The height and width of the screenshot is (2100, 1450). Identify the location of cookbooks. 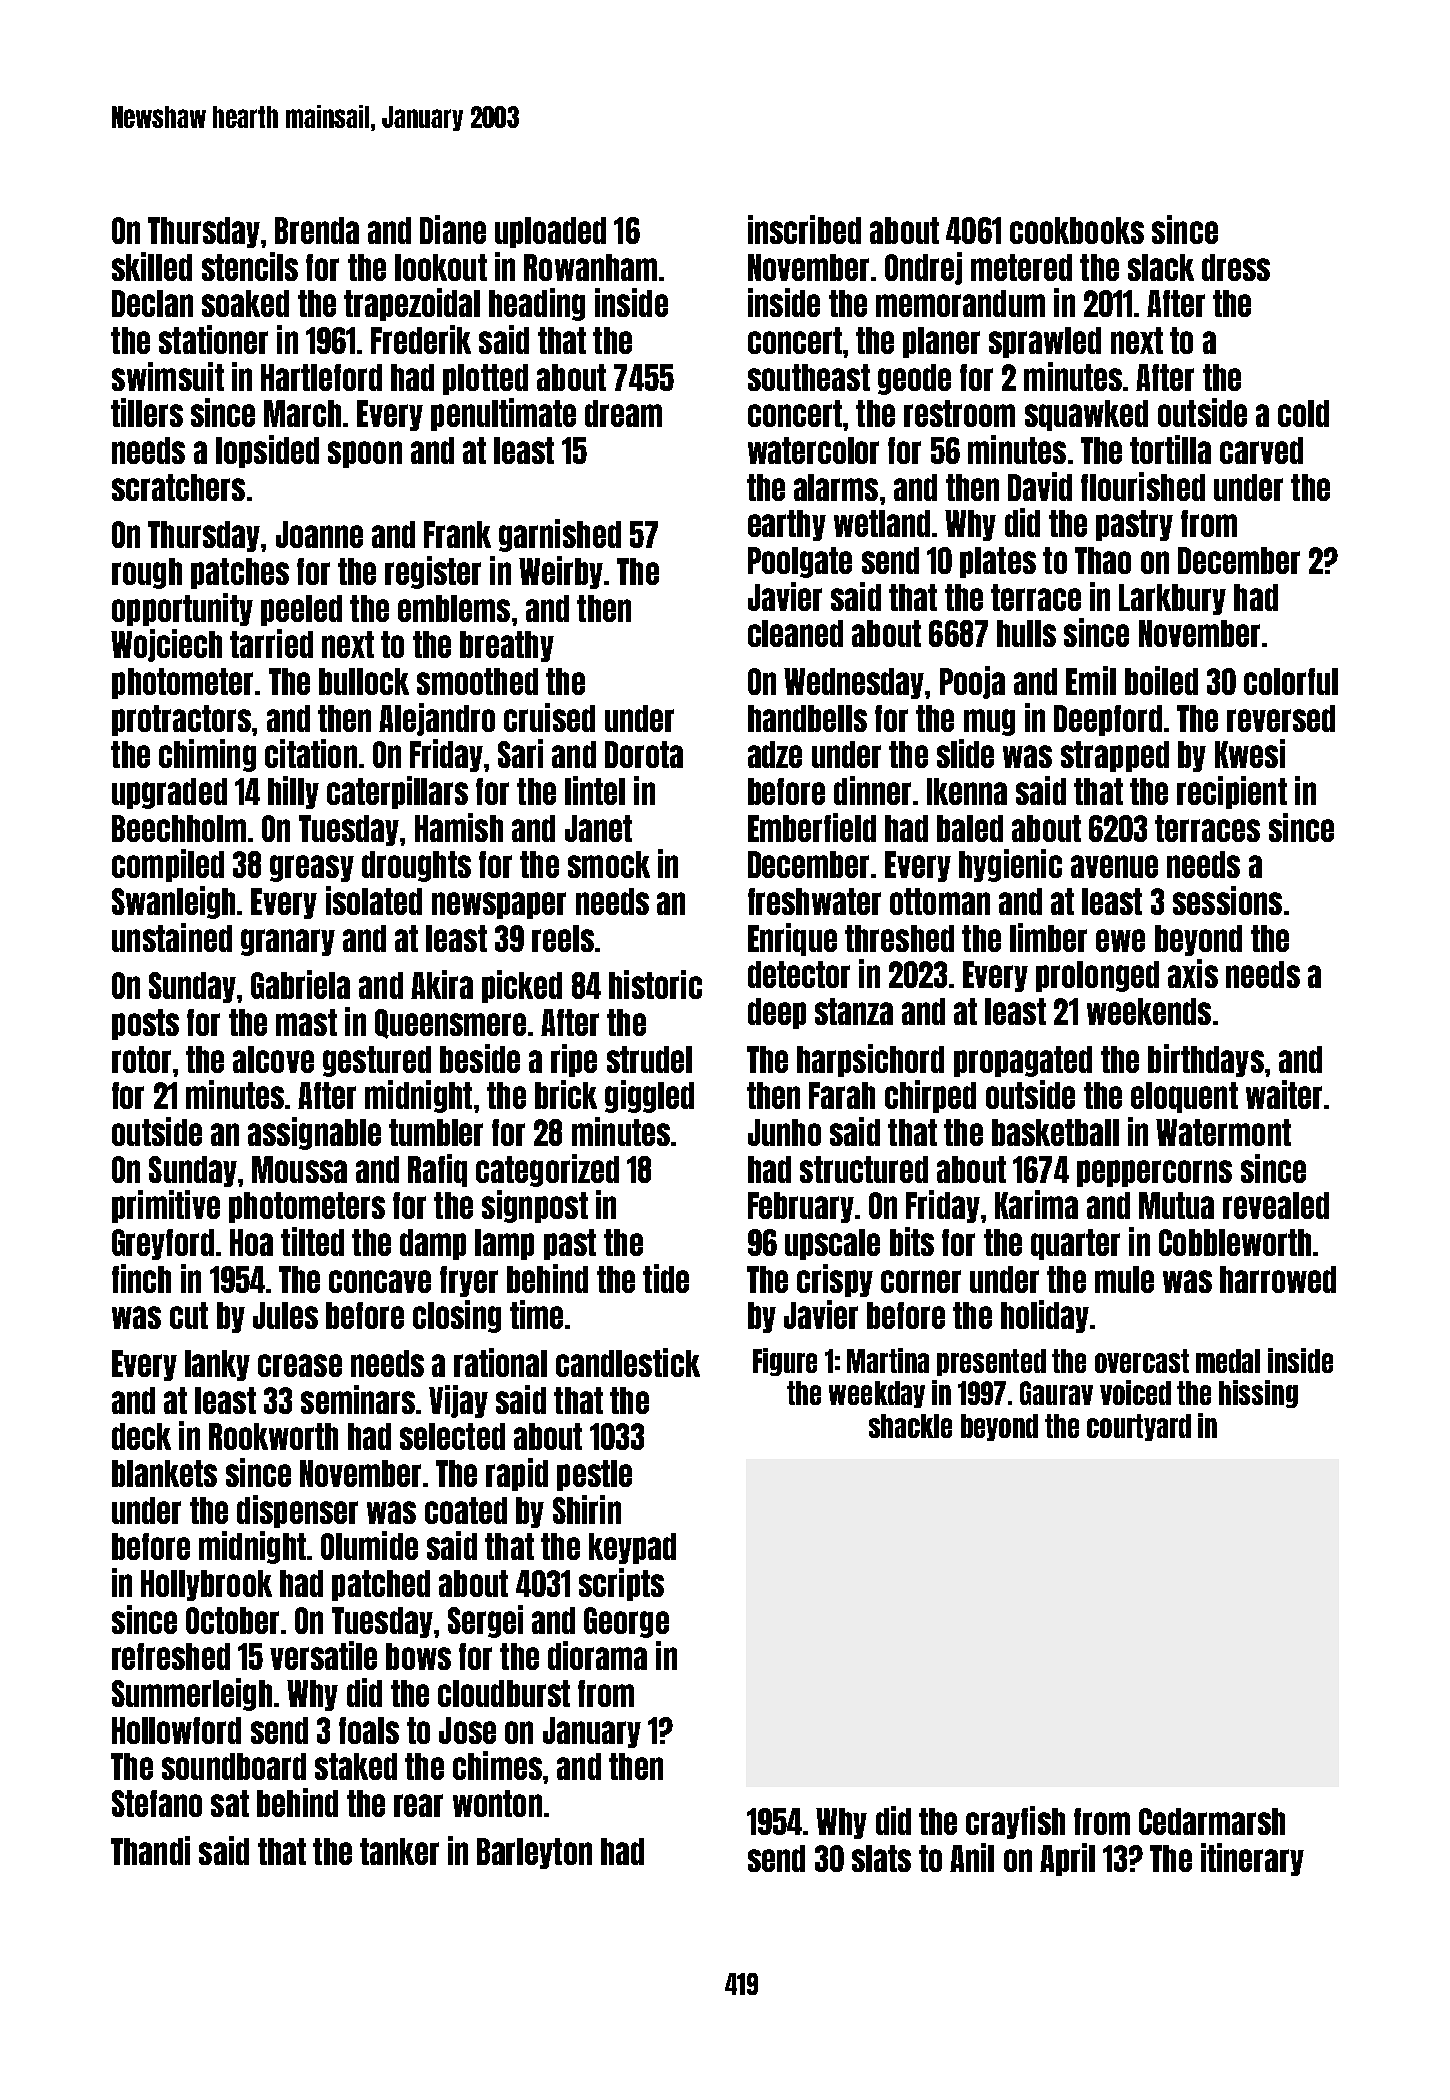
(1077, 230).
